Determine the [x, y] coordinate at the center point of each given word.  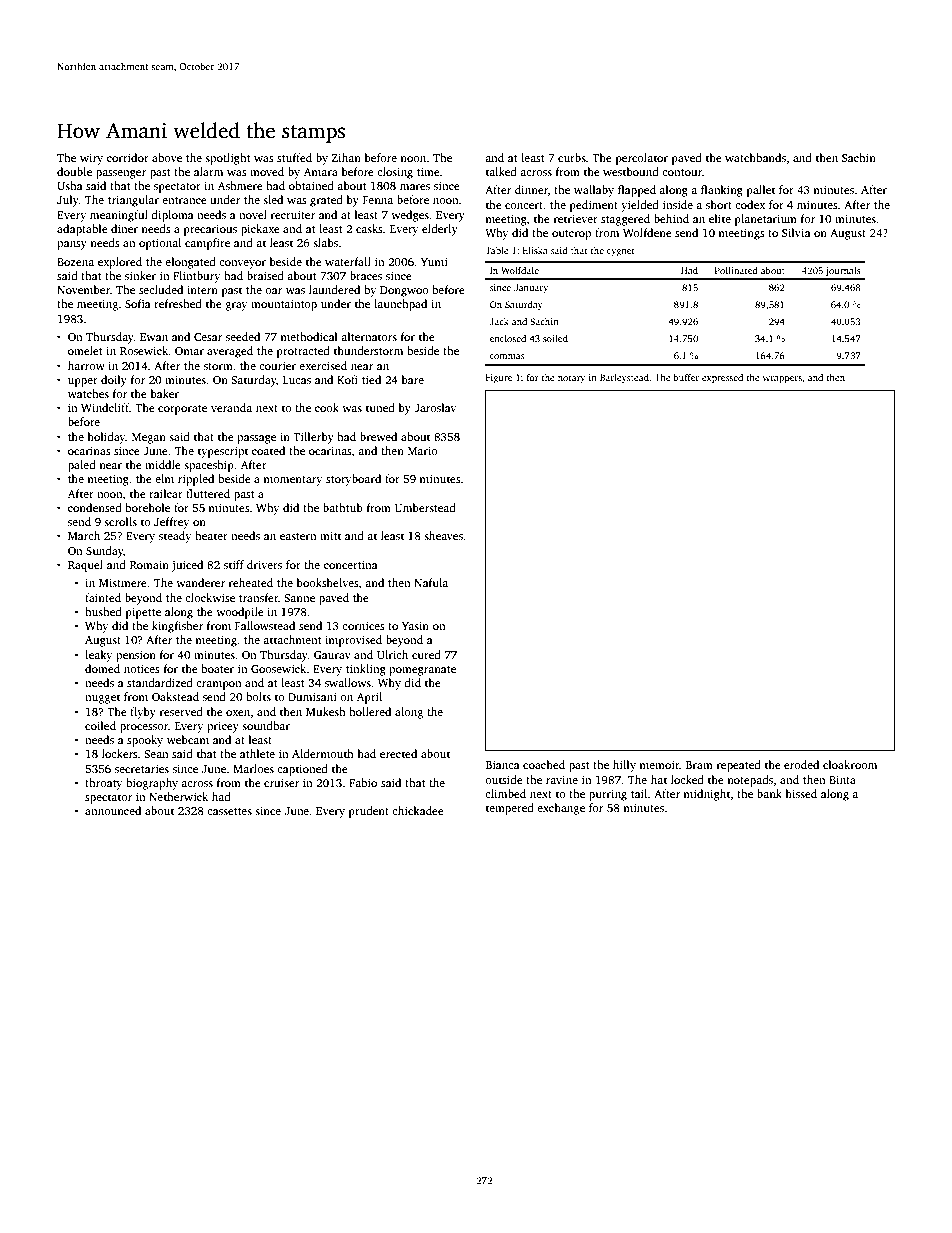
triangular [133, 201]
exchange [561, 809]
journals [843, 271]
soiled [555, 338]
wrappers [782, 379]
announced [113, 810]
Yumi [434, 262]
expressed [722, 378]
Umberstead [425, 507]
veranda [231, 407]
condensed [95, 507]
